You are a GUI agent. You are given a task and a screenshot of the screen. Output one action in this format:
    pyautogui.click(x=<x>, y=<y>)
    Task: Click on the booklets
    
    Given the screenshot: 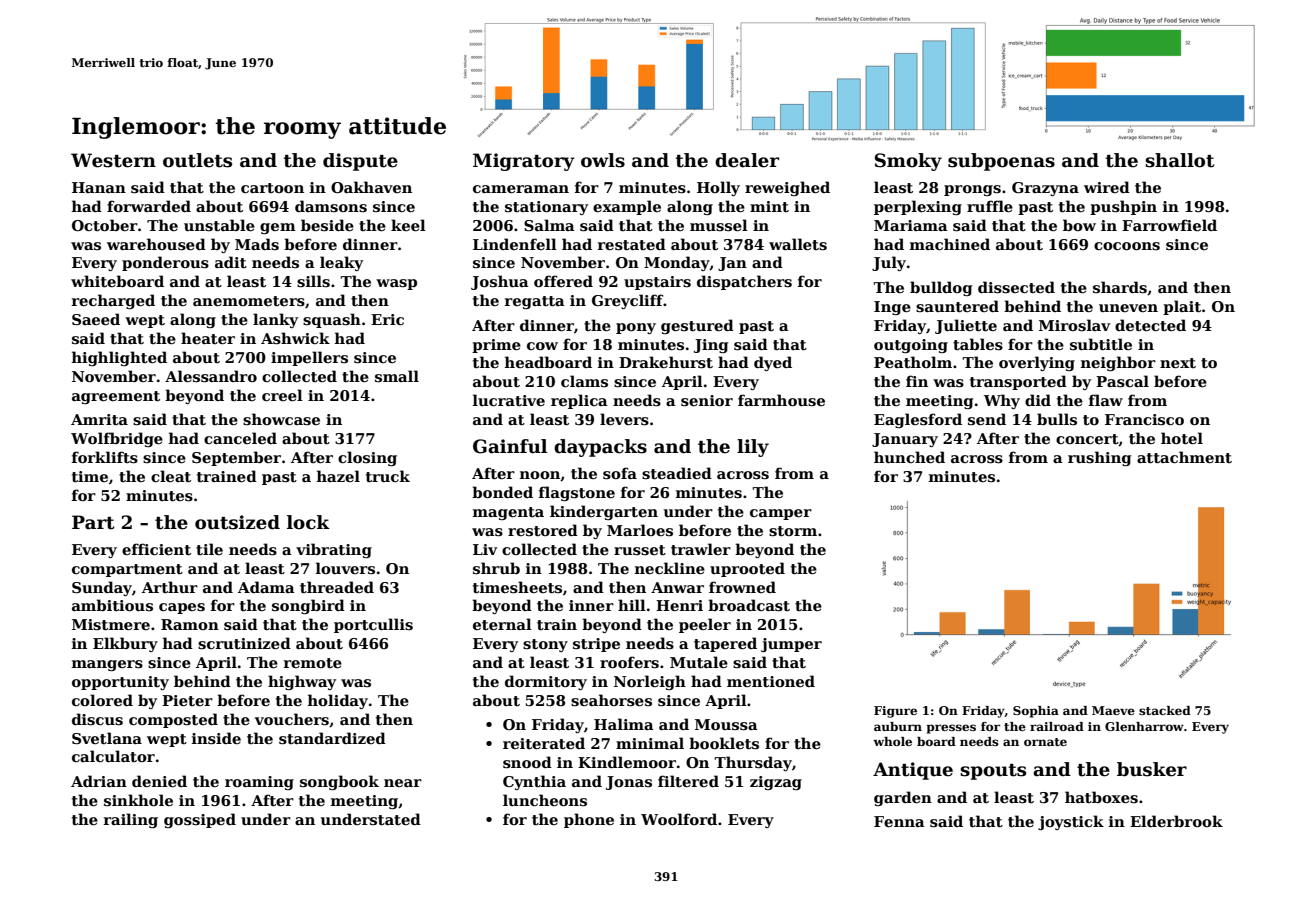 What is the action you would take?
    pyautogui.click(x=724, y=743)
